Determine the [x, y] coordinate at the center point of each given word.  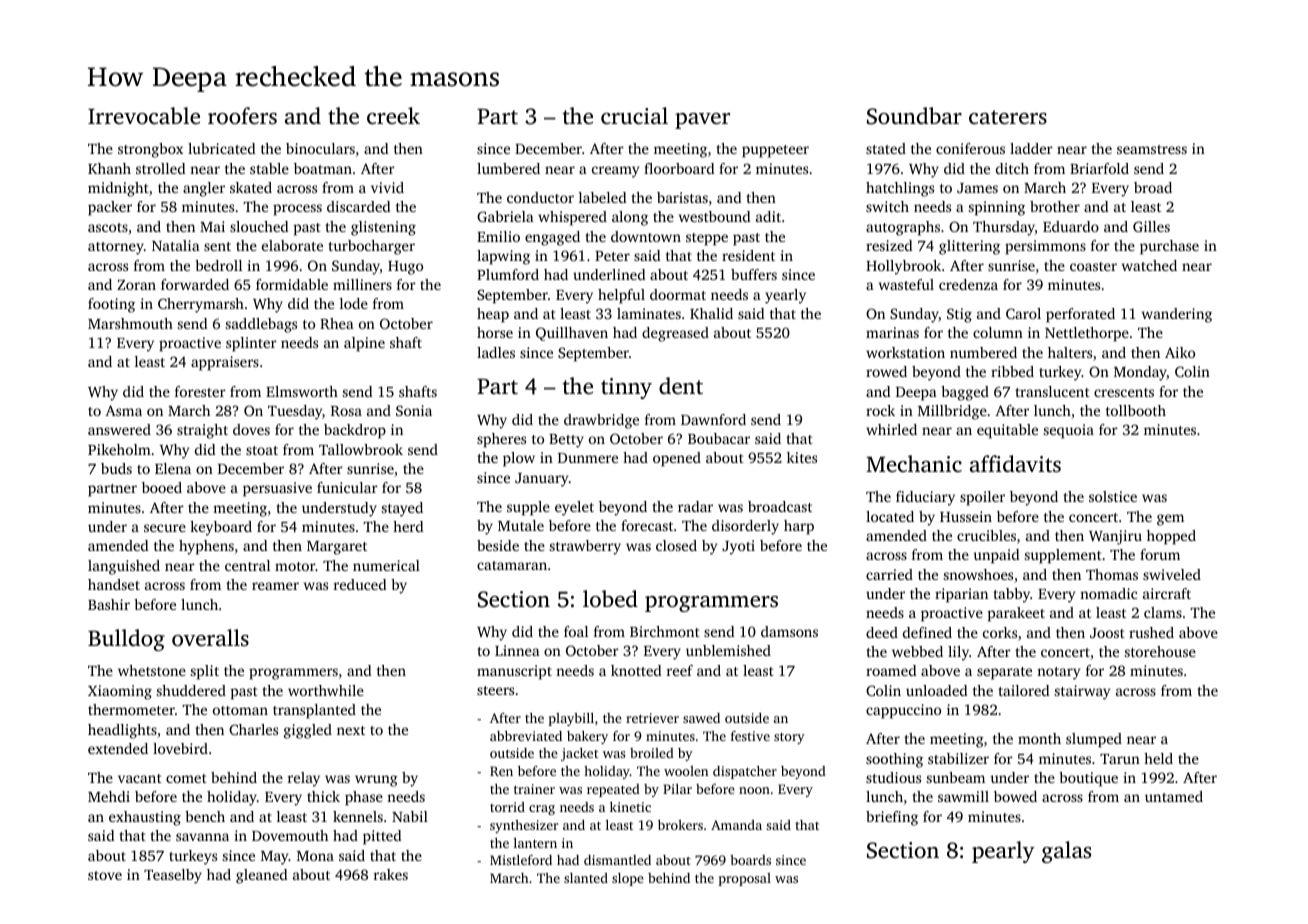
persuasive [277, 489]
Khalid [711, 313]
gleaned [261, 876]
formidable [292, 284]
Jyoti [738, 547]
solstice [1113, 496]
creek [393, 116]
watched [1149, 265]
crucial [634, 116]
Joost [1107, 633]
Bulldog [126, 640]
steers [495, 690]
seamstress [1152, 149]
